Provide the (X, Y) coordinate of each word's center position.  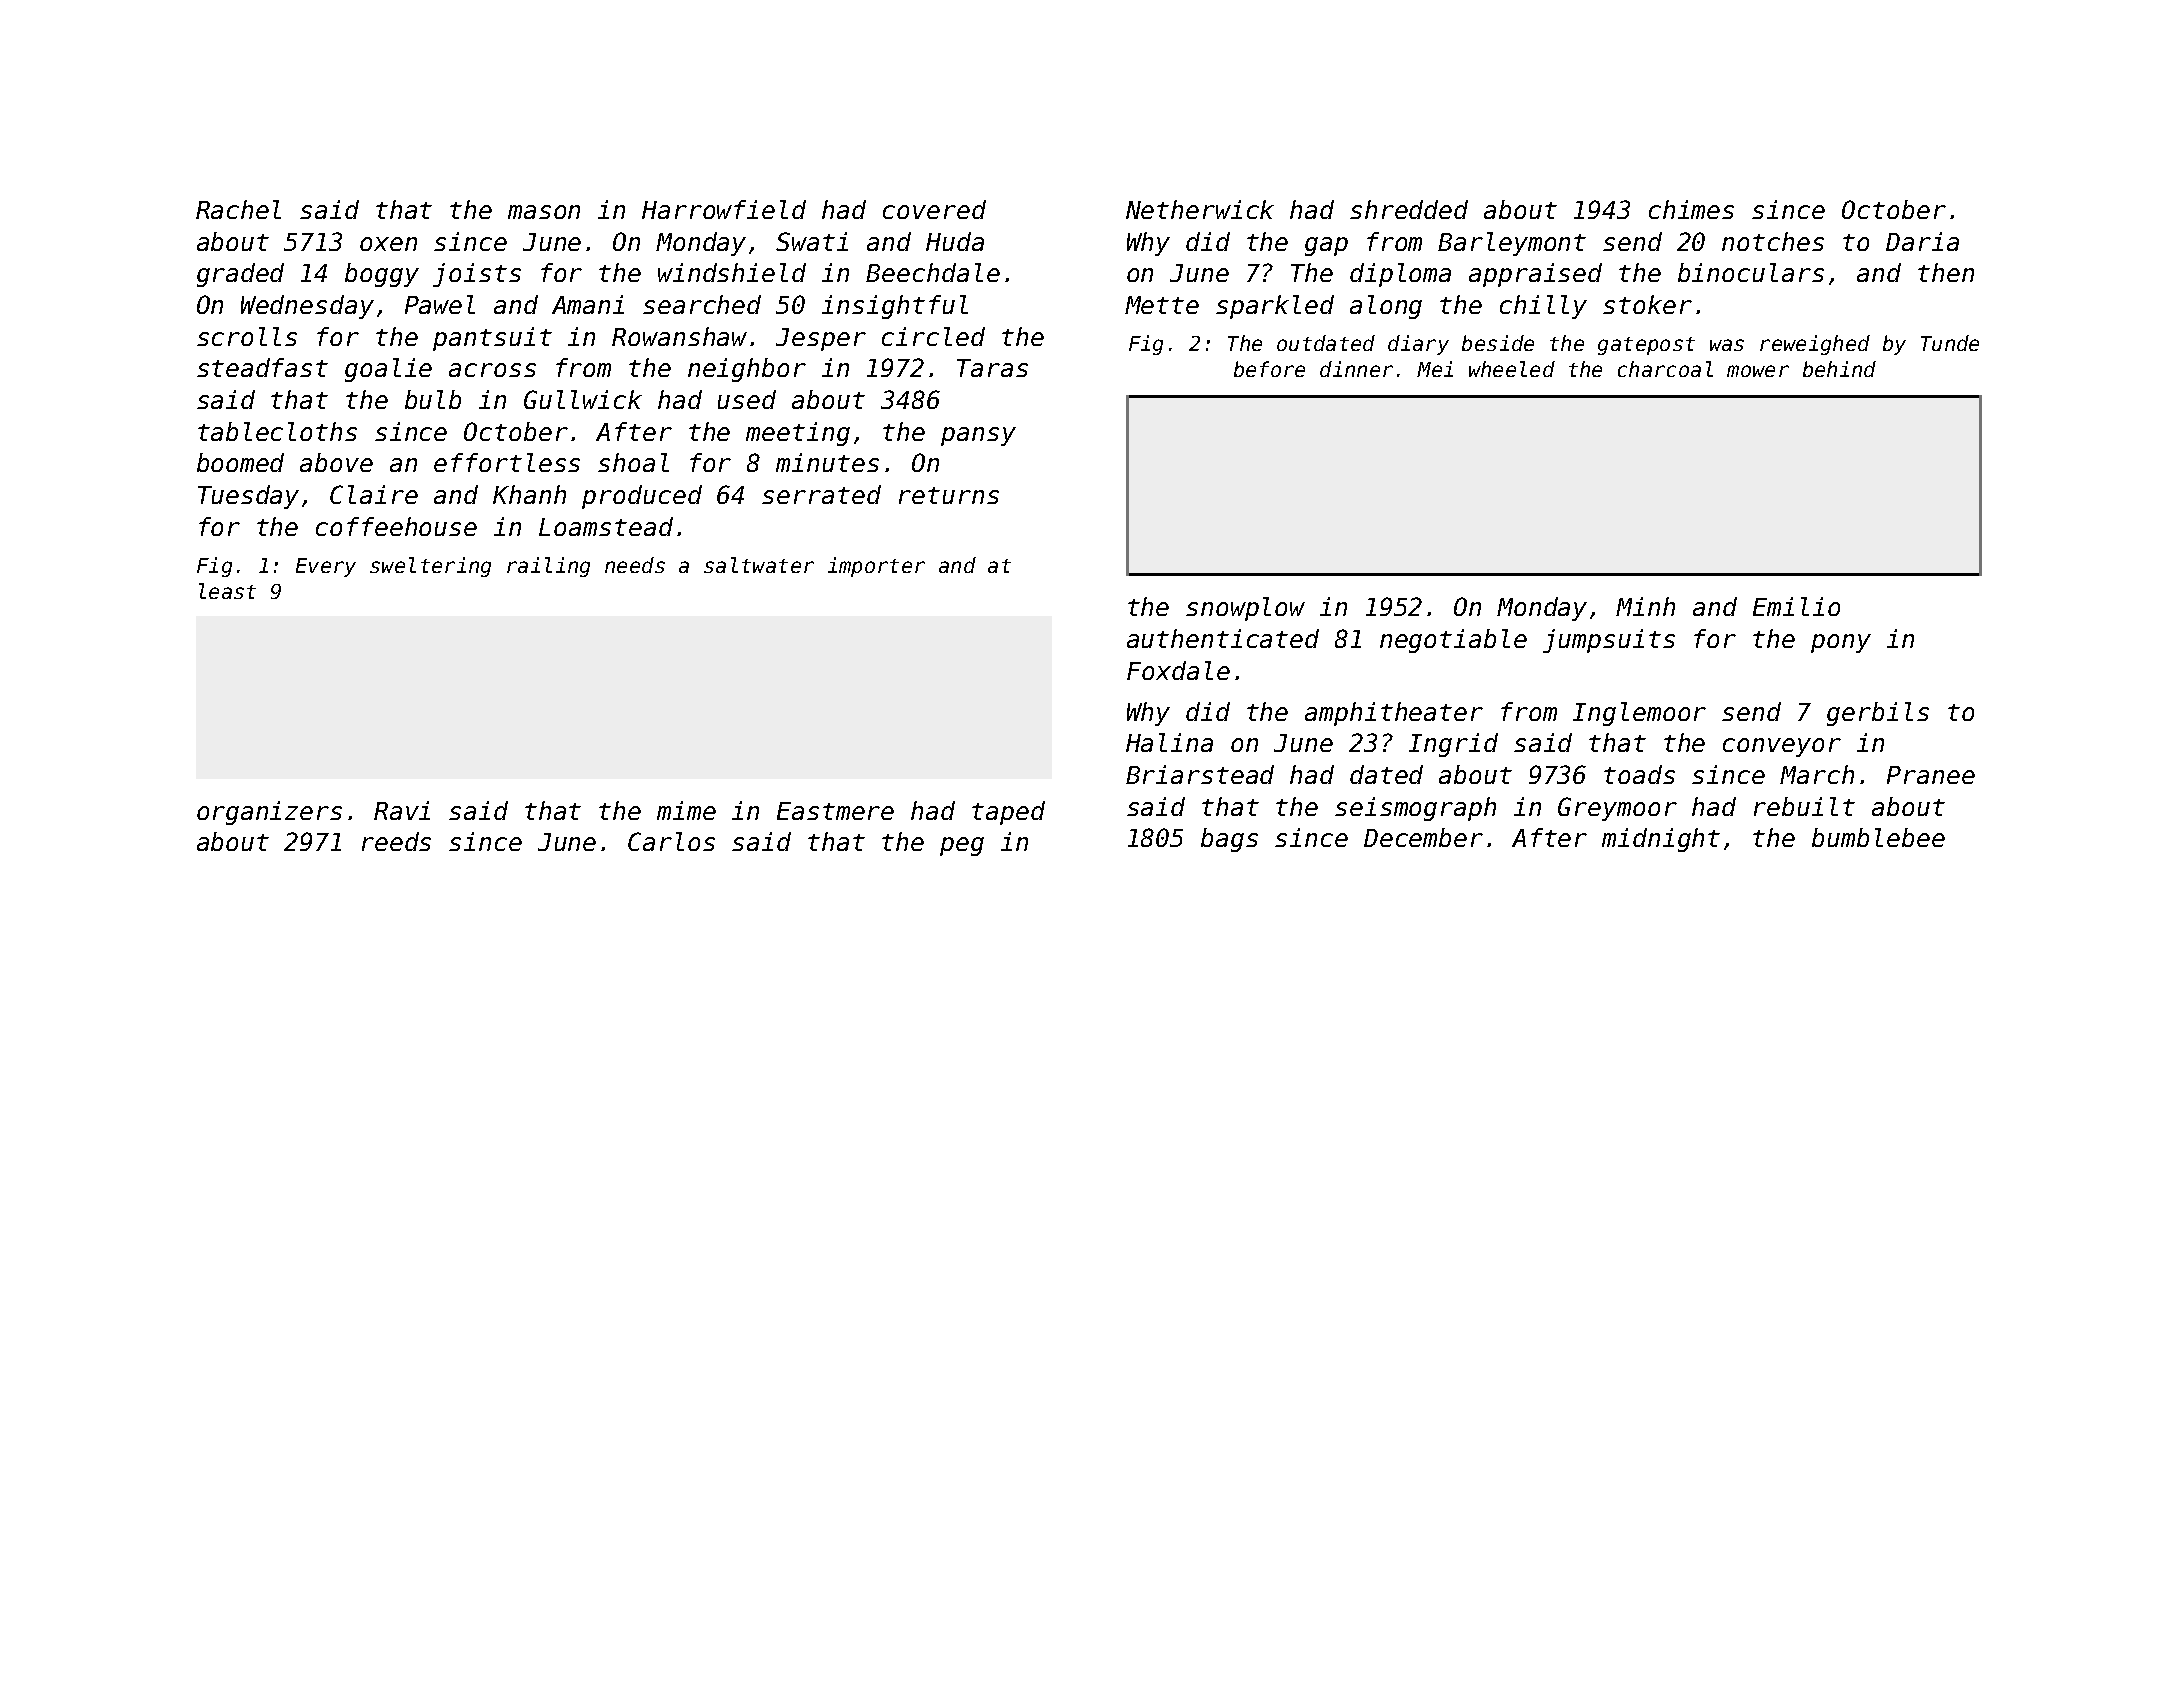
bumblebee (1878, 837)
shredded (1409, 209)
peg (962, 846)
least (227, 591)
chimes (1691, 209)
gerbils (1878, 714)
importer (876, 567)
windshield (732, 272)
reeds (396, 841)
